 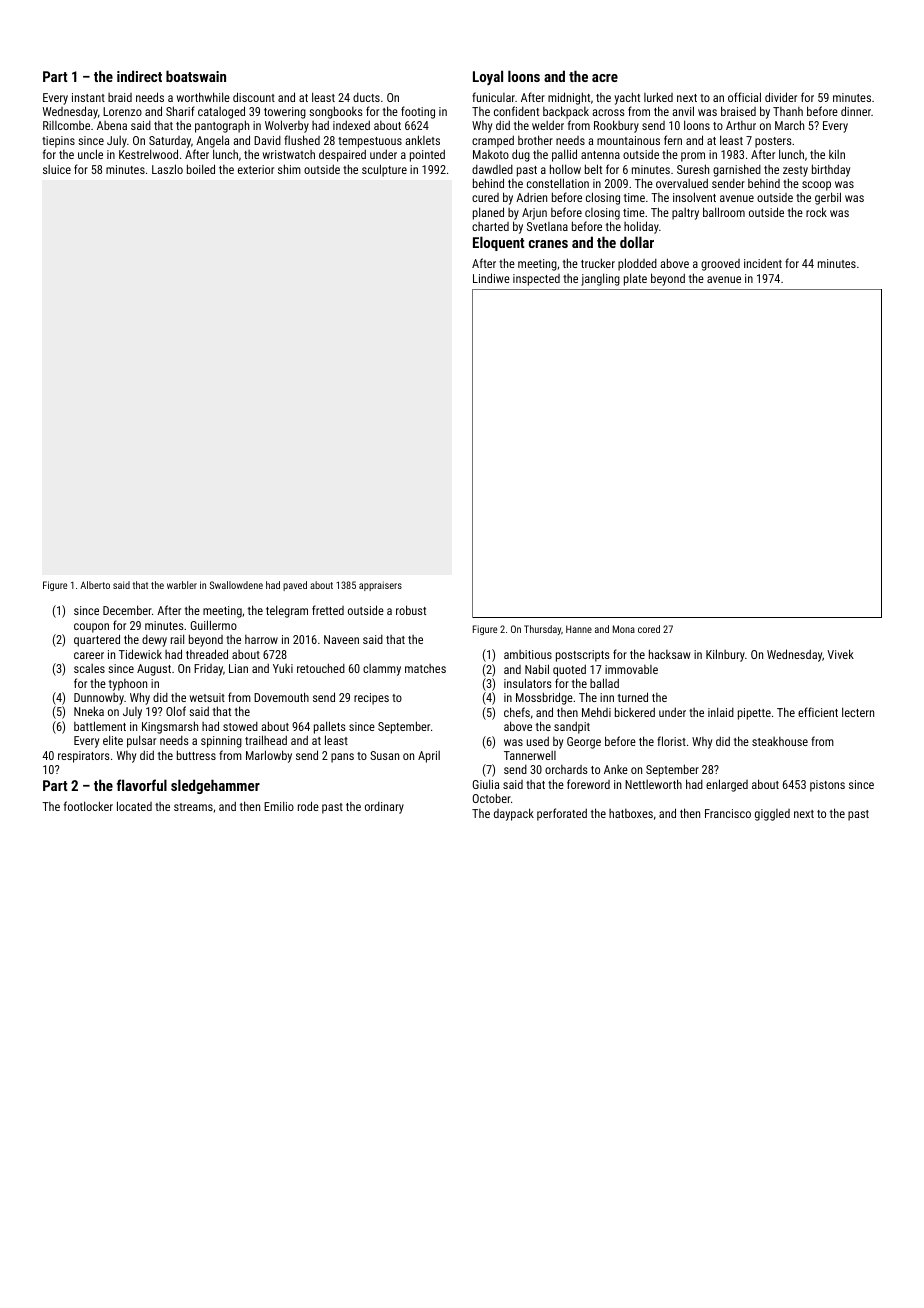 What do you see at coordinates (840, 654) in the screenshot?
I see `Vivek` at bounding box center [840, 654].
